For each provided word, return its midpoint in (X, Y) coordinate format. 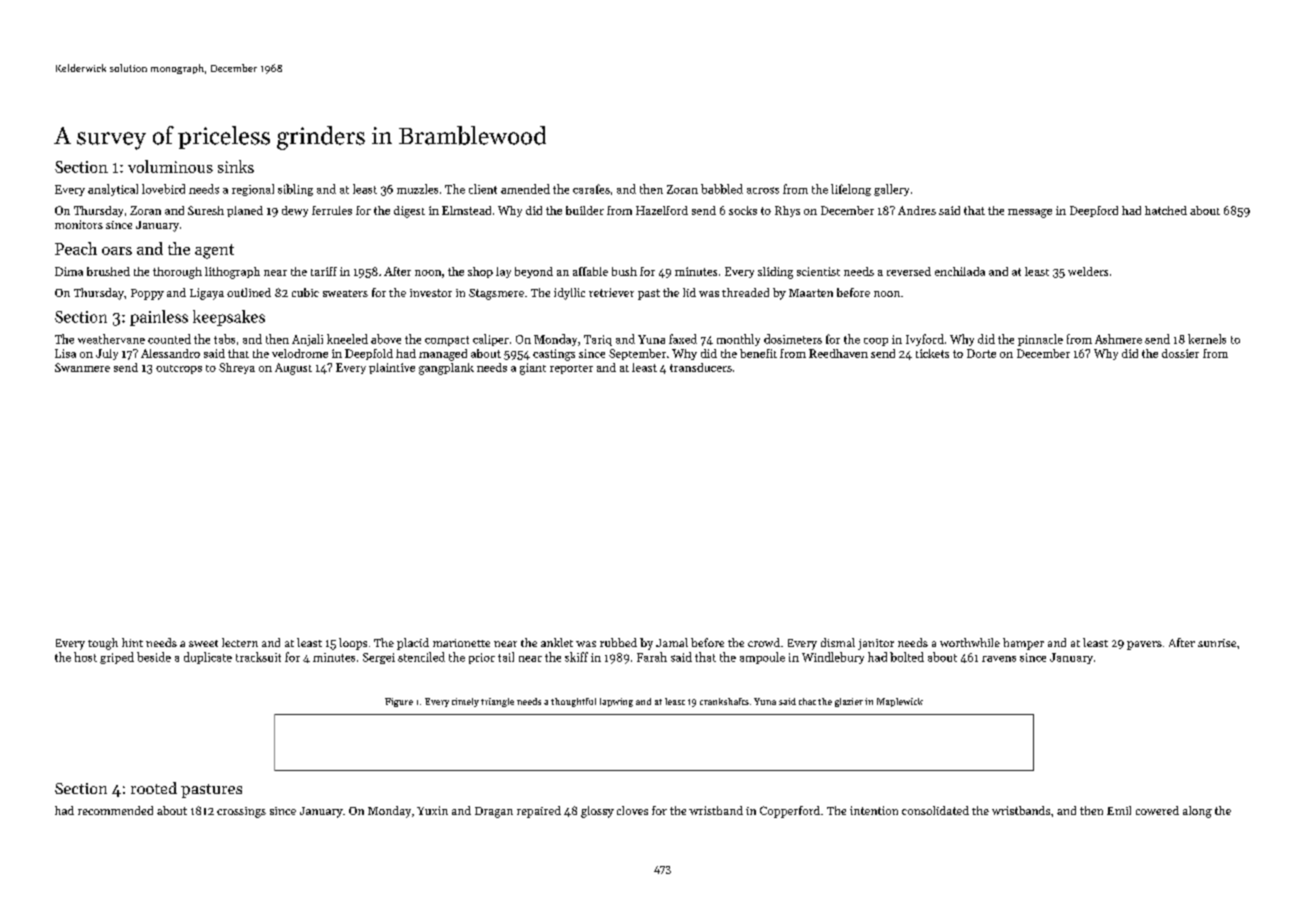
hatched (1166, 210)
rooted (154, 788)
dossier (1180, 353)
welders (1088, 271)
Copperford (790, 812)
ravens (999, 659)
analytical (113, 190)
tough (103, 644)
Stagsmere (496, 294)
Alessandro (170, 353)
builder (585, 210)
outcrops (179, 369)
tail (506, 657)
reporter (571, 369)
